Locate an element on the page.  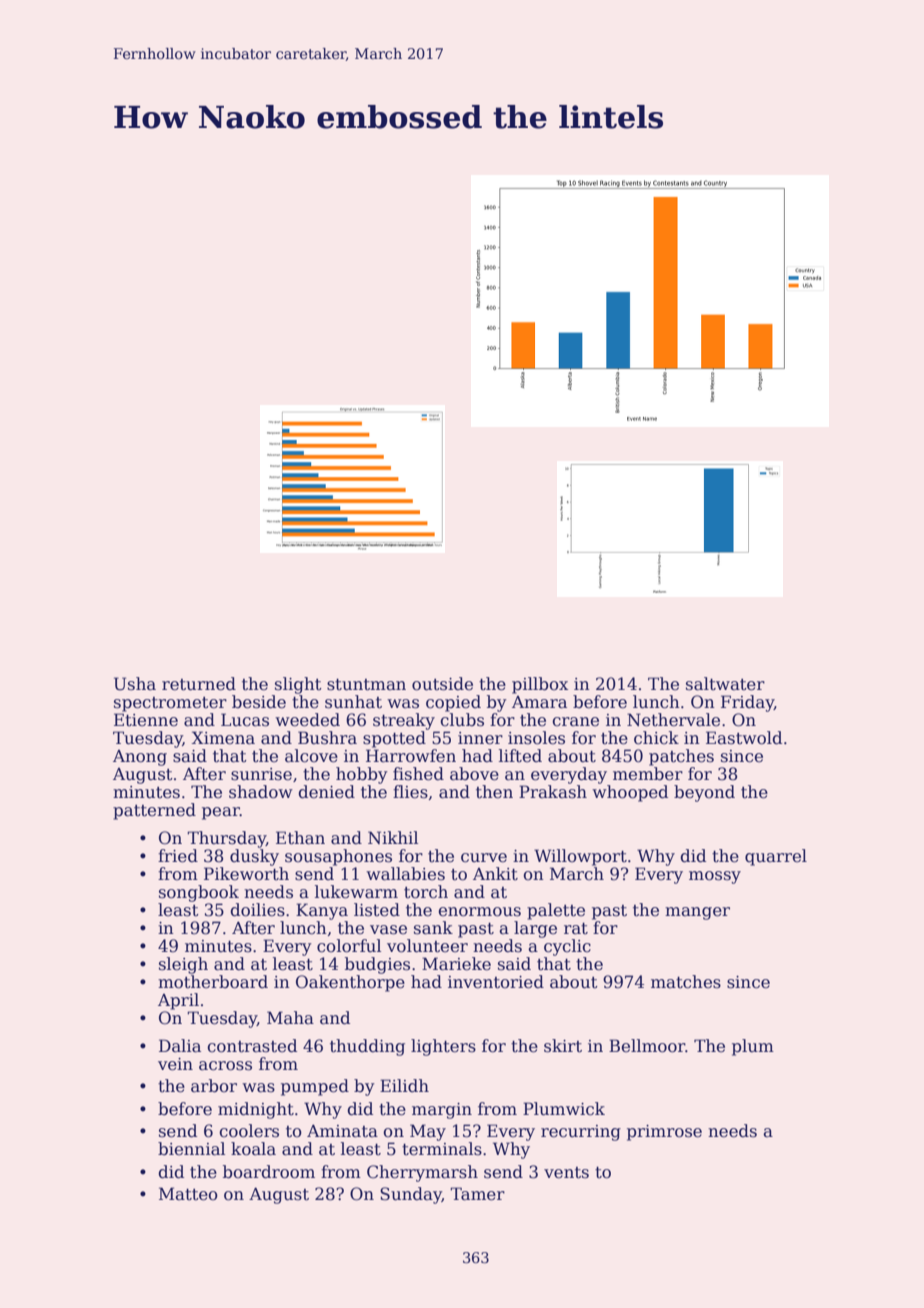
primrose is located at coordinates (664, 1133).
